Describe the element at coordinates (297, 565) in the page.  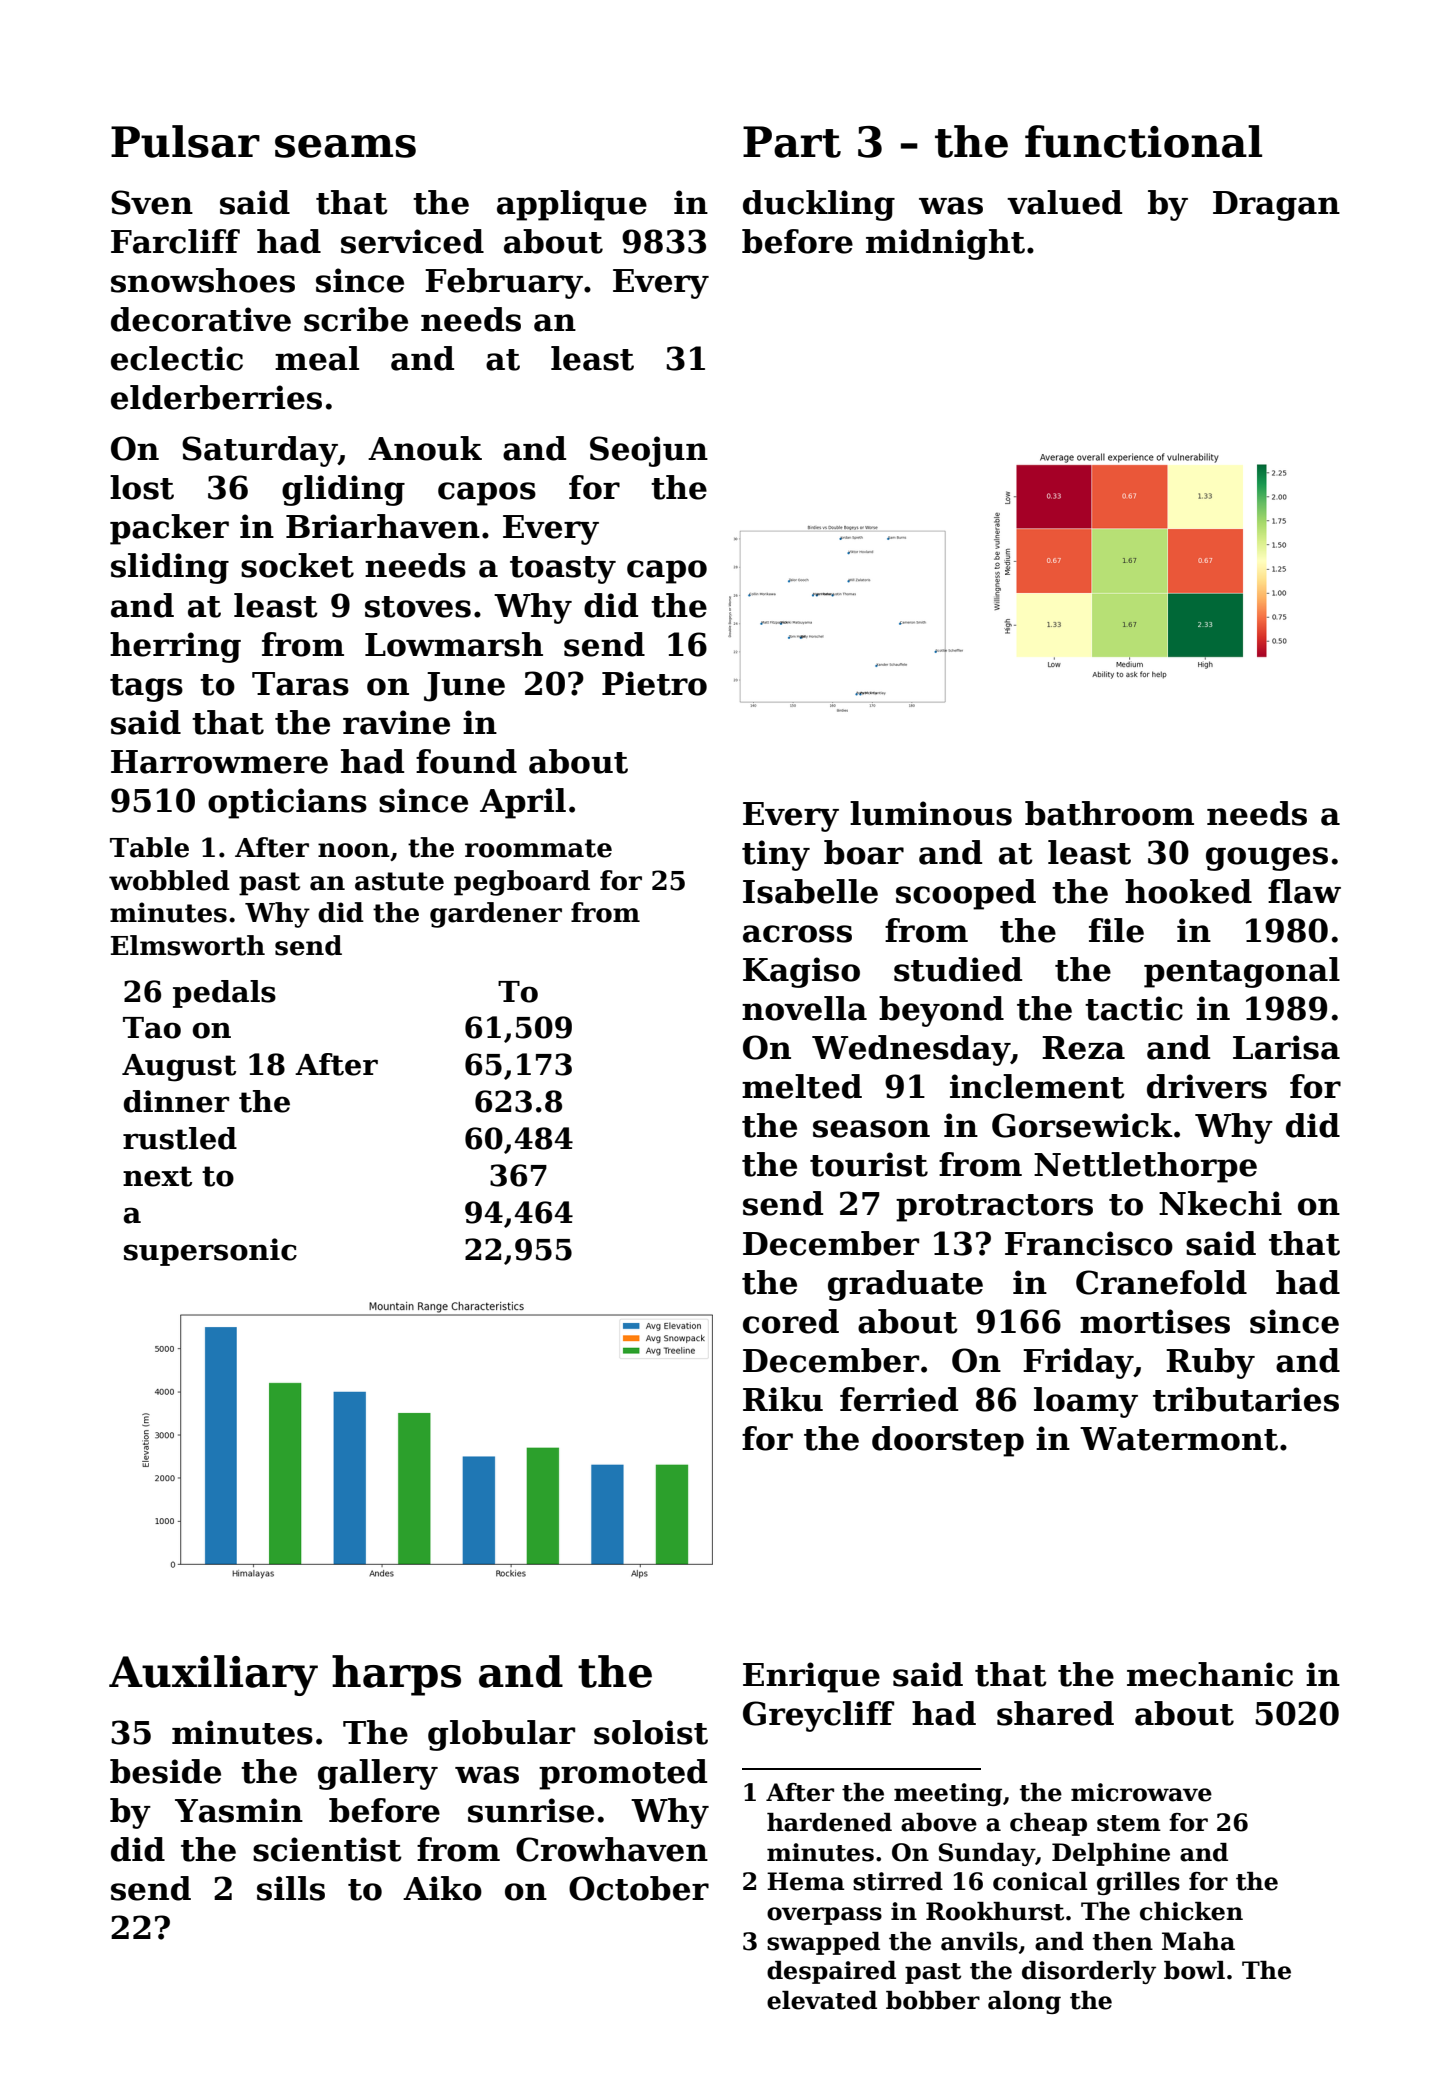
I see `socket` at that location.
